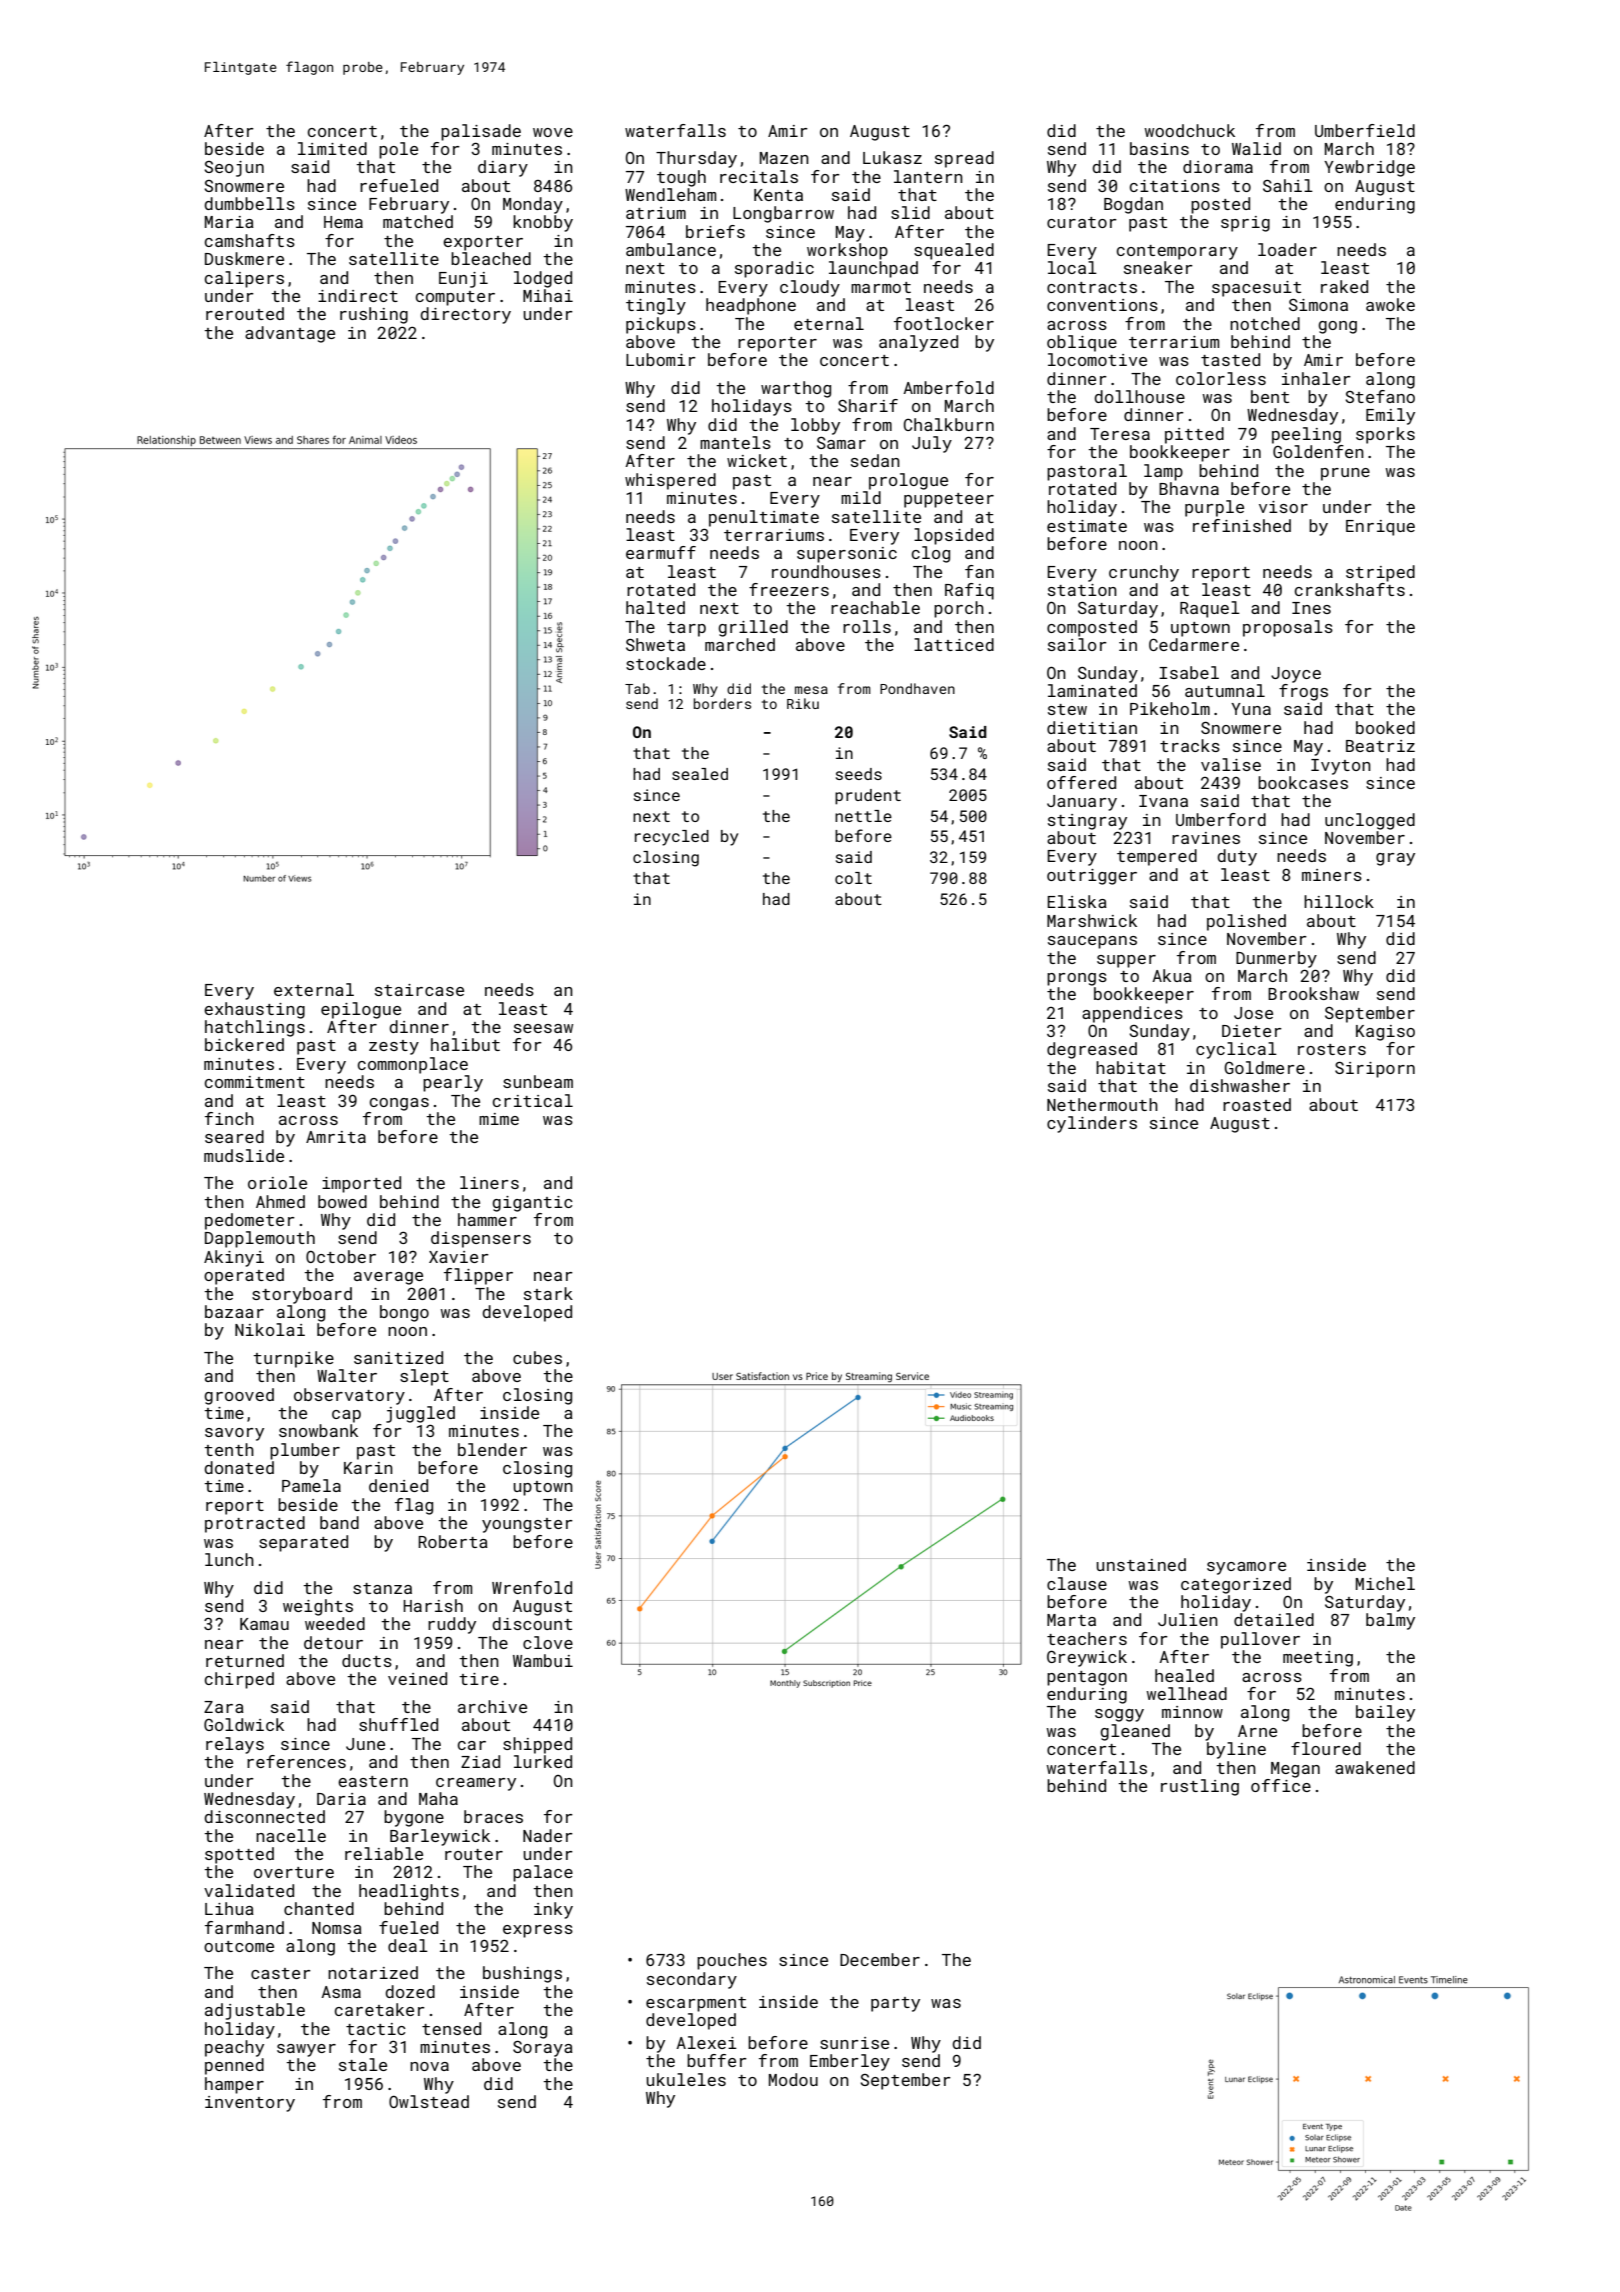 The width and height of the image is (1620, 2292). Describe the element at coordinates (419, 990) in the image. I see `staircase` at that location.
